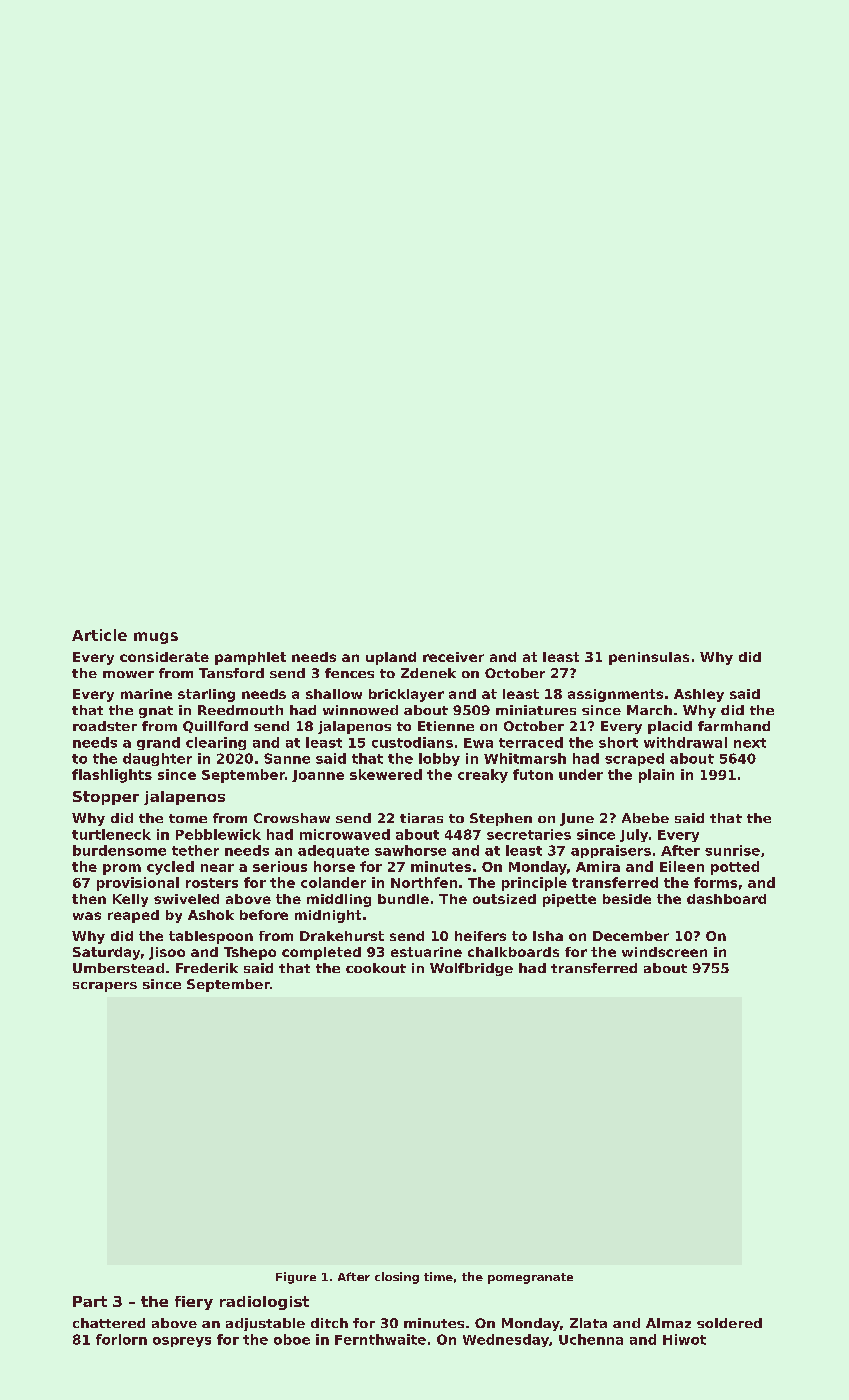  Describe the element at coordinates (391, 658) in the screenshot. I see `upland` at that location.
